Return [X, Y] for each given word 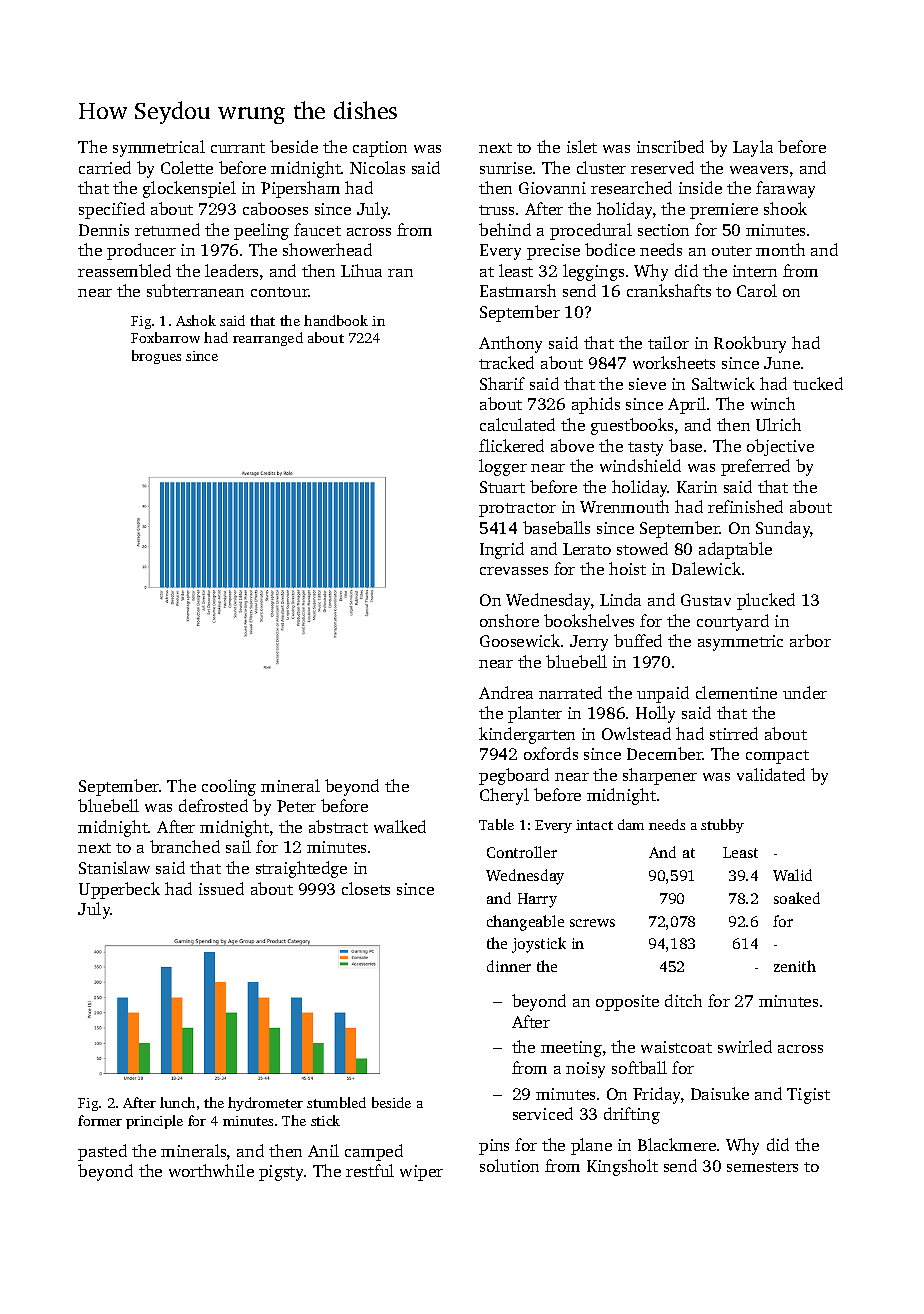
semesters [762, 1167]
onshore [509, 620]
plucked [766, 601]
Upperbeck [119, 890]
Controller [522, 852]
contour [280, 292]
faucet [317, 229]
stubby [722, 826]
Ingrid [502, 550]
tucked [818, 383]
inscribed [670, 146]
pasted [102, 1152]
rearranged [268, 339]
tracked [506, 362]
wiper [421, 1173]
